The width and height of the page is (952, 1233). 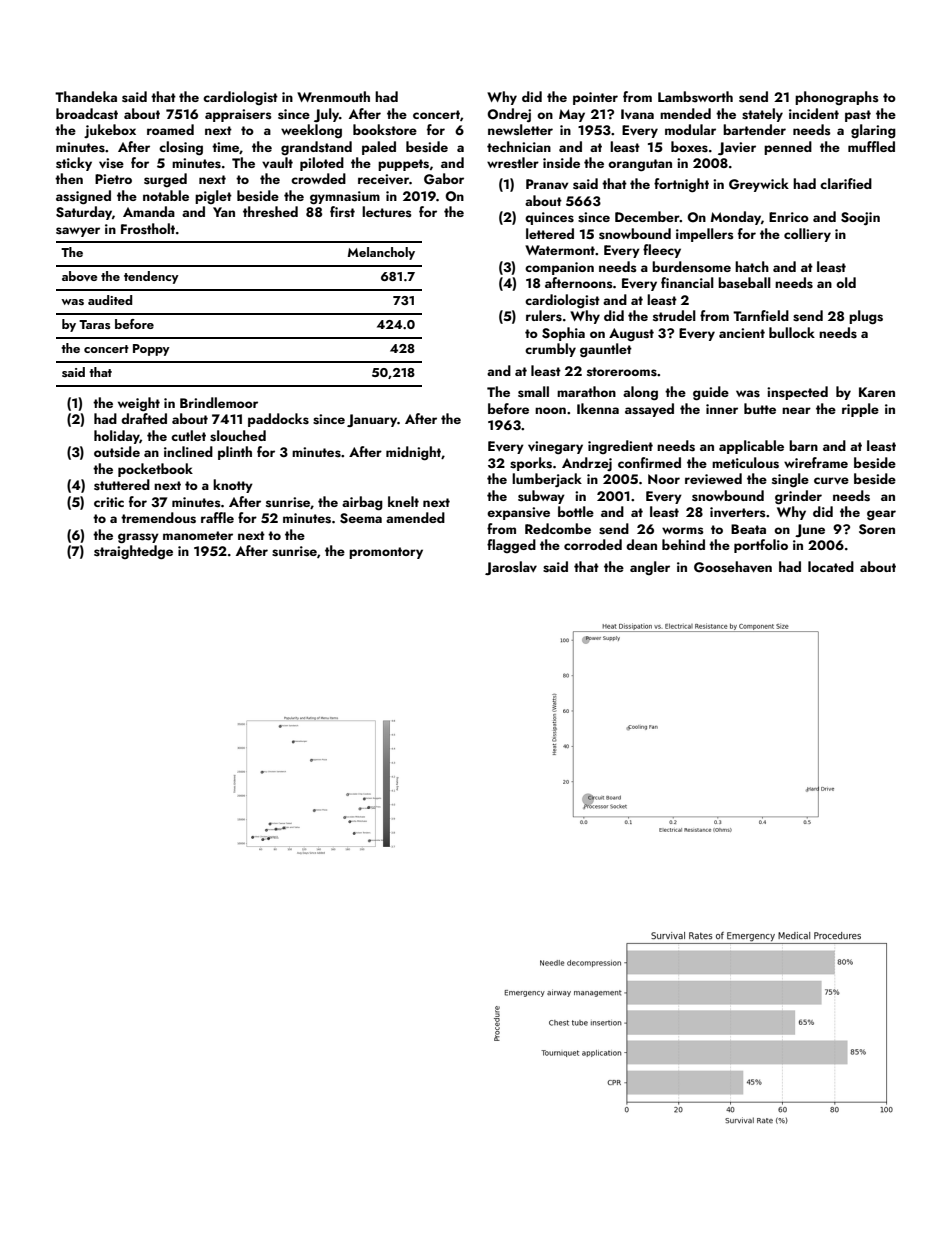 I want to click on phonographs, so click(x=837, y=98).
